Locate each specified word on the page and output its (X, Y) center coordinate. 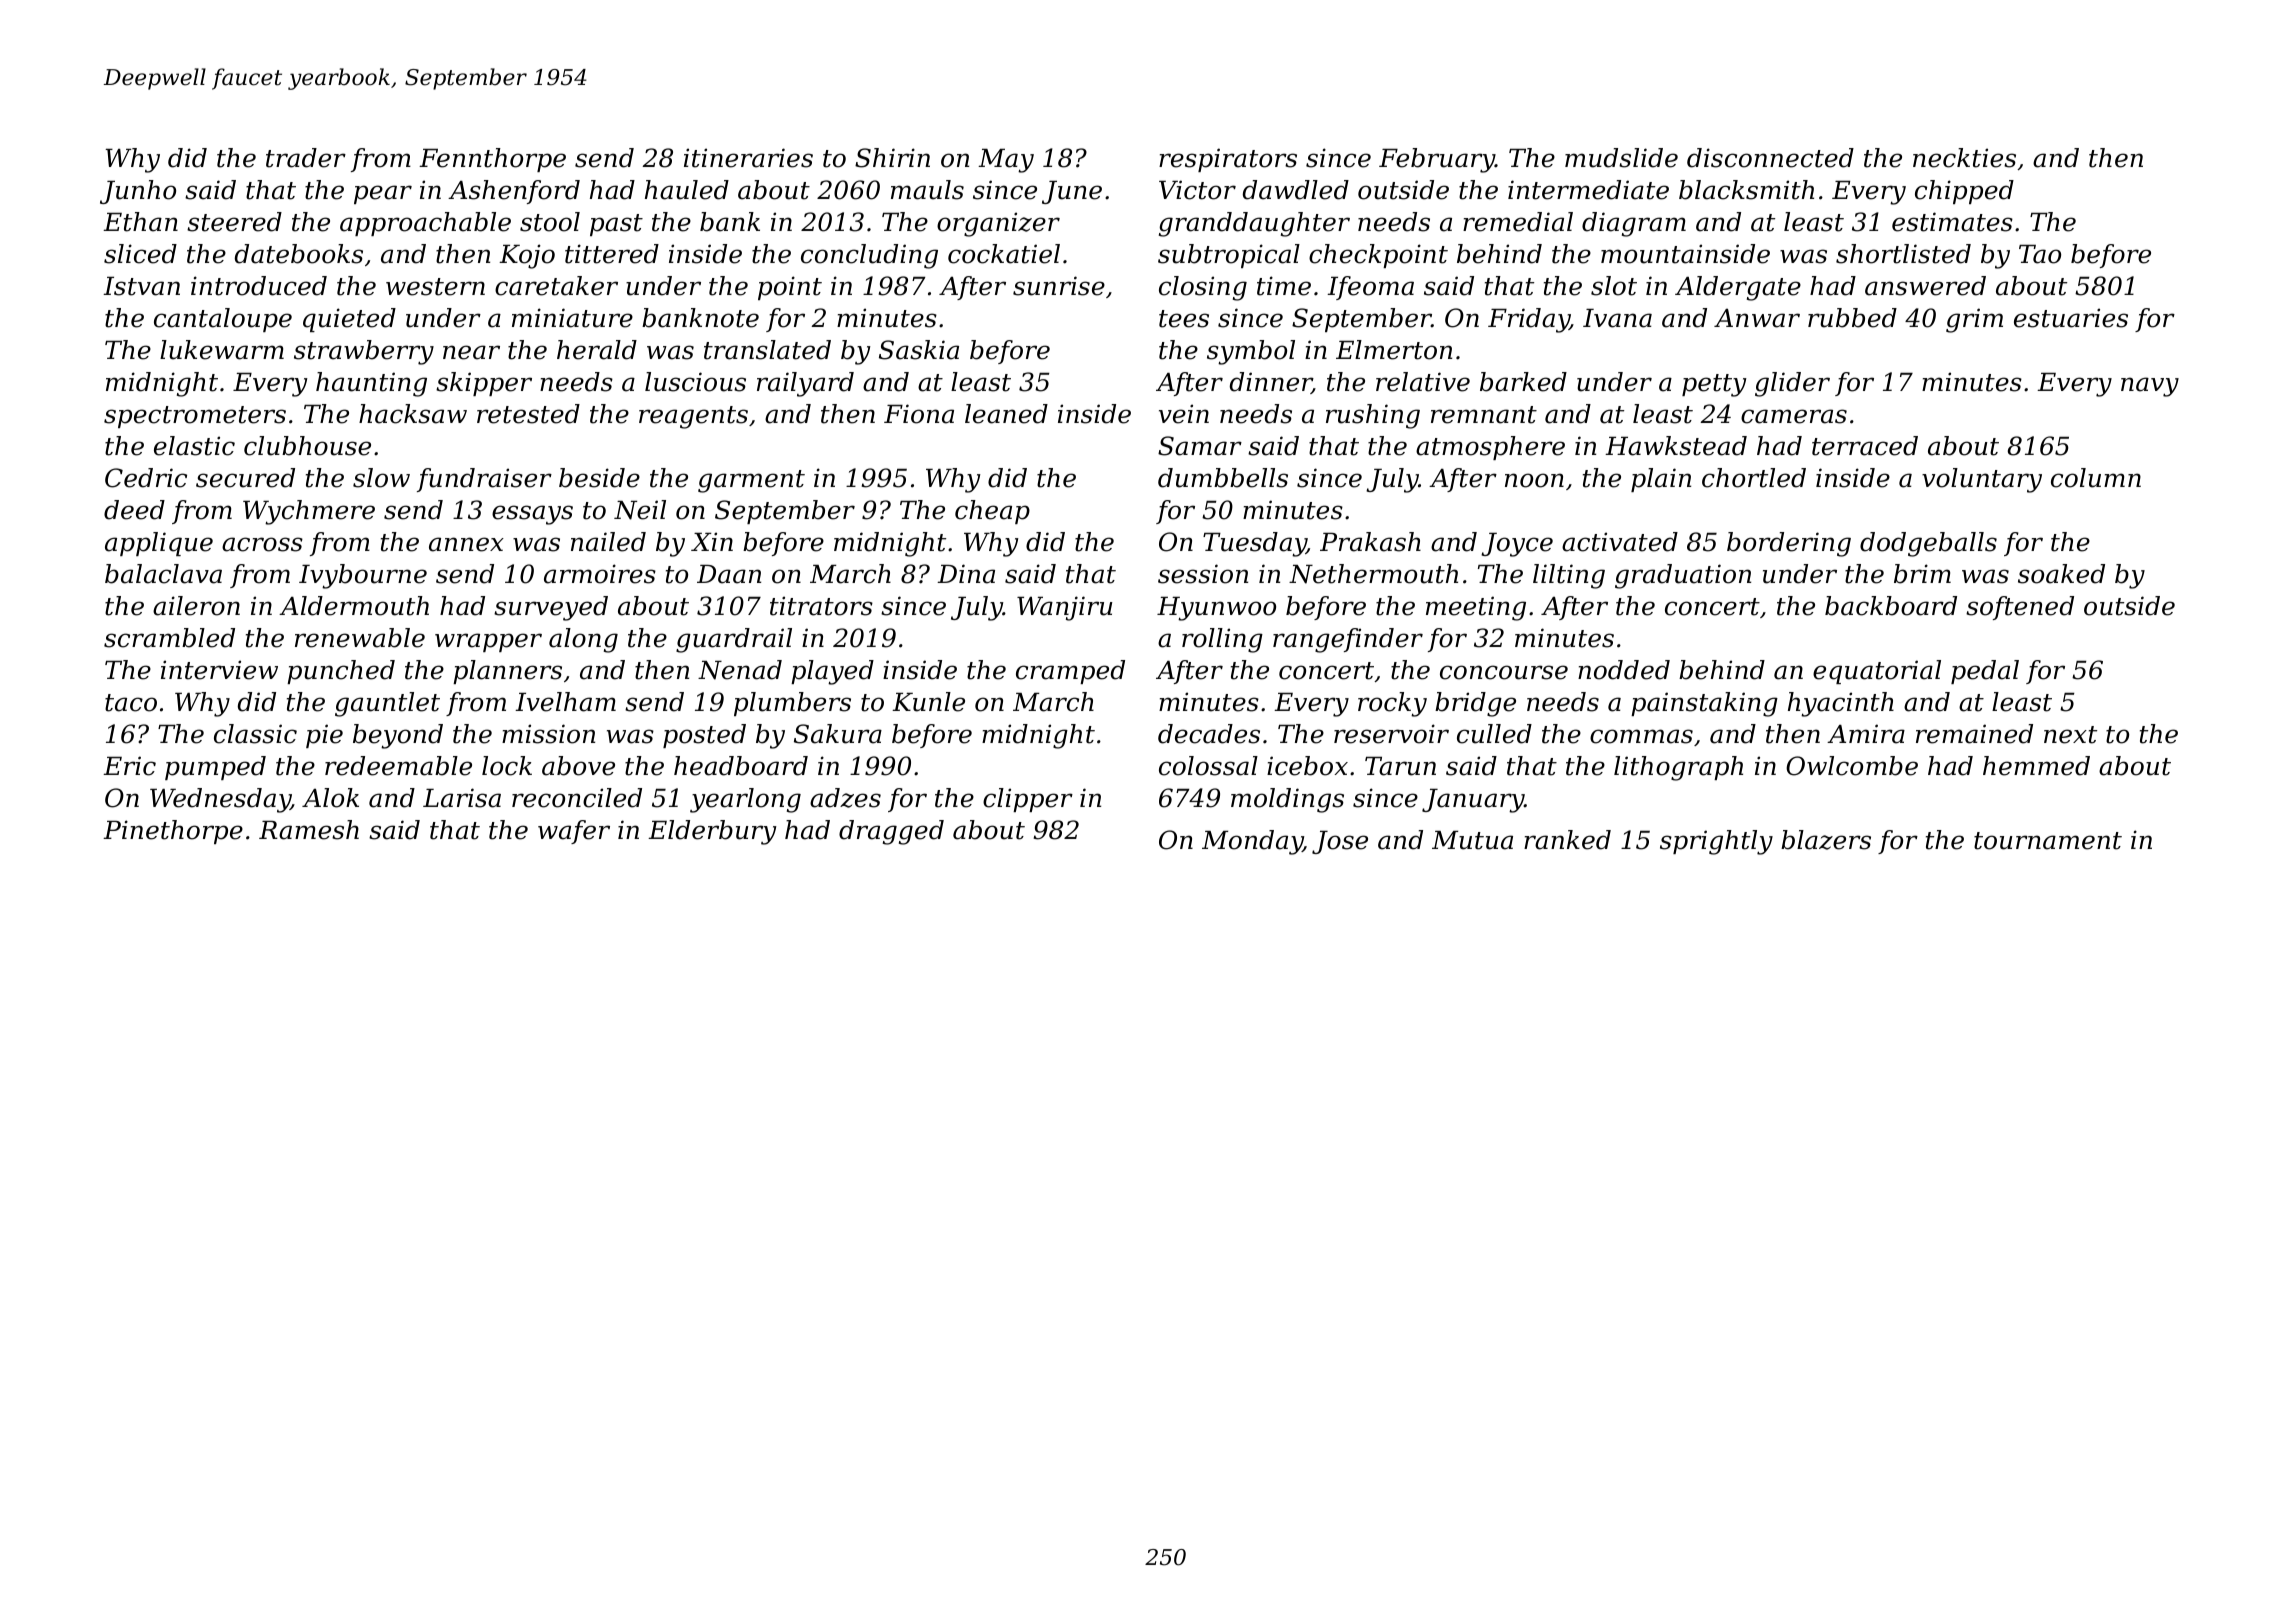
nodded (1624, 670)
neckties (1964, 158)
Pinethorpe (173, 832)
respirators (1228, 160)
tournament (2048, 841)
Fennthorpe (492, 160)
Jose (1340, 842)
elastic (194, 446)
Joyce (1517, 545)
